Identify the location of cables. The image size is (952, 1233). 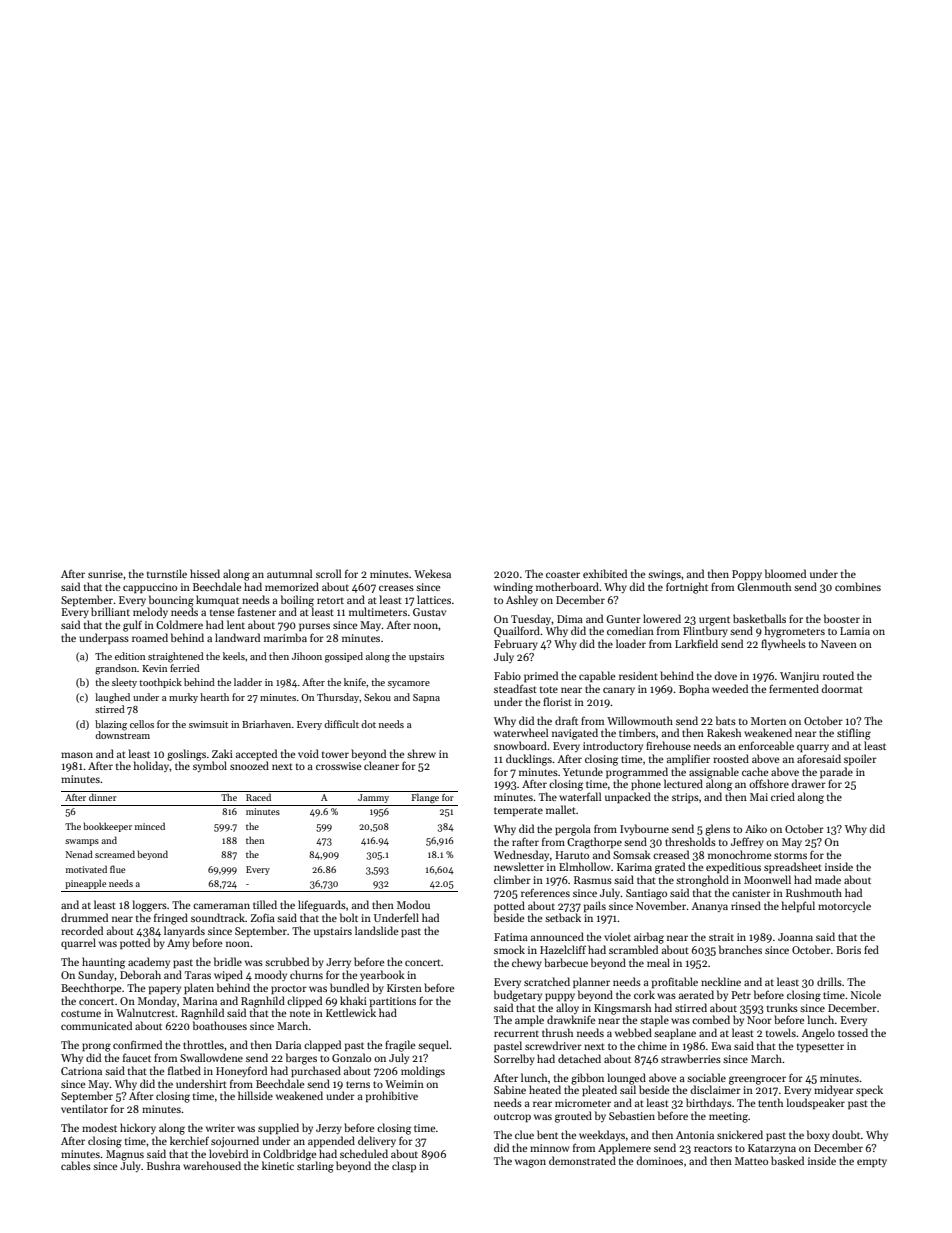
(76, 1165).
